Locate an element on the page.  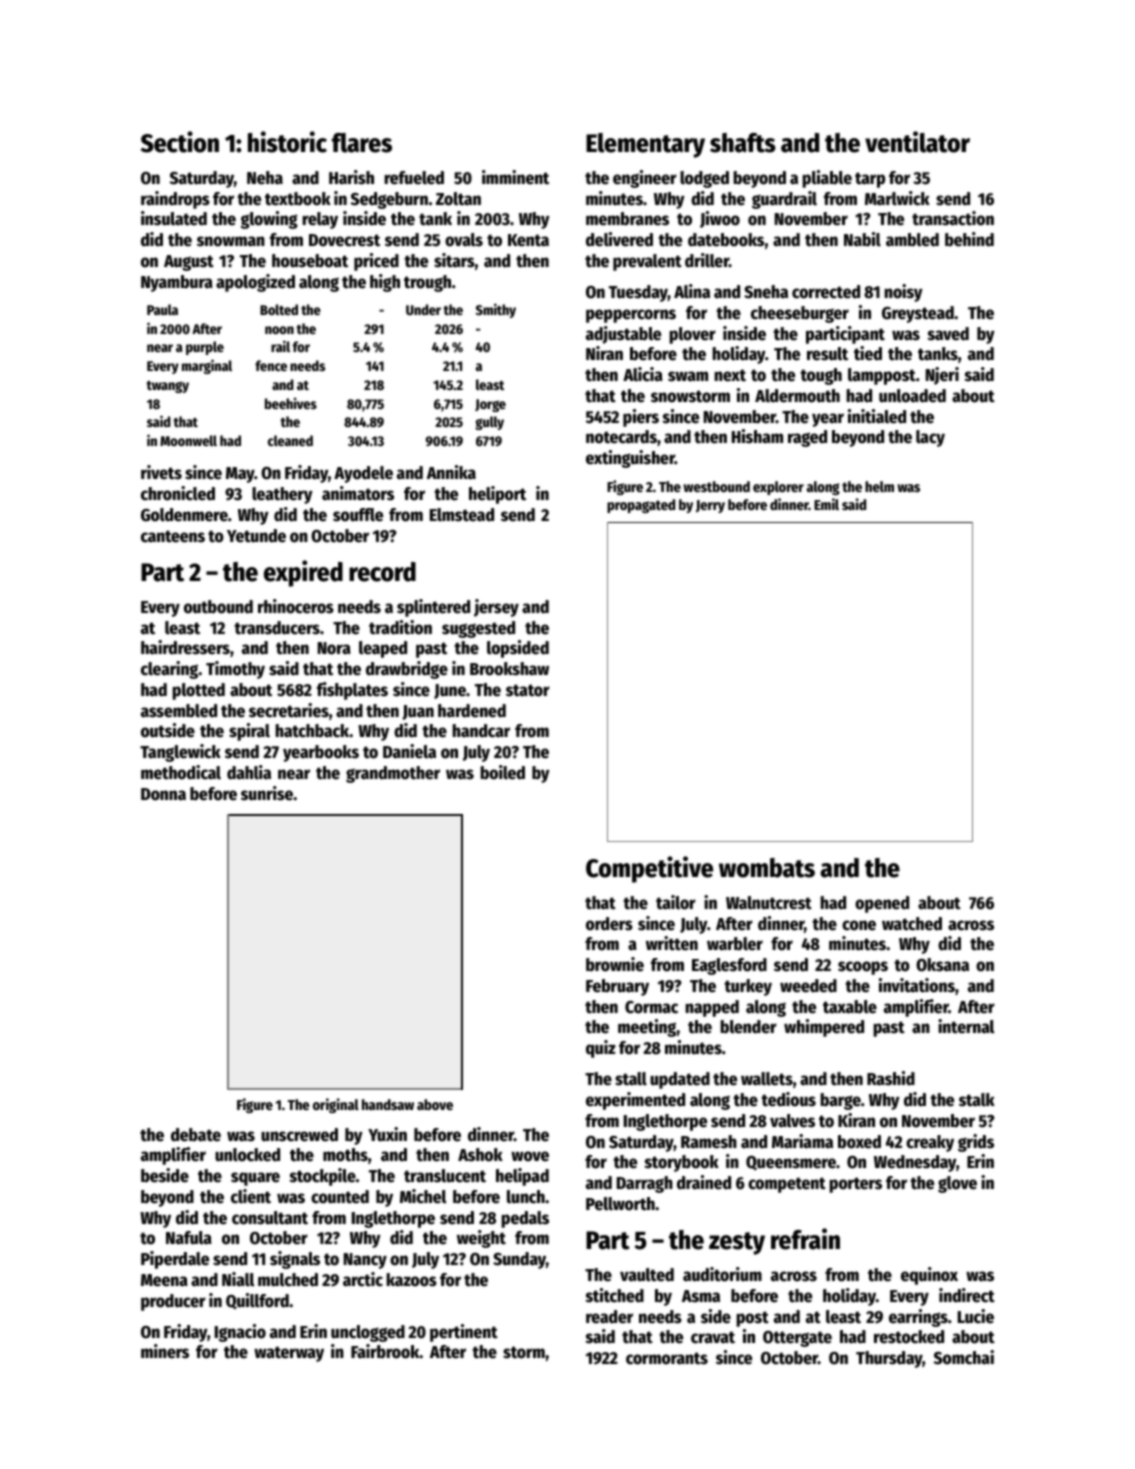
cormorants is located at coordinates (667, 1358).
